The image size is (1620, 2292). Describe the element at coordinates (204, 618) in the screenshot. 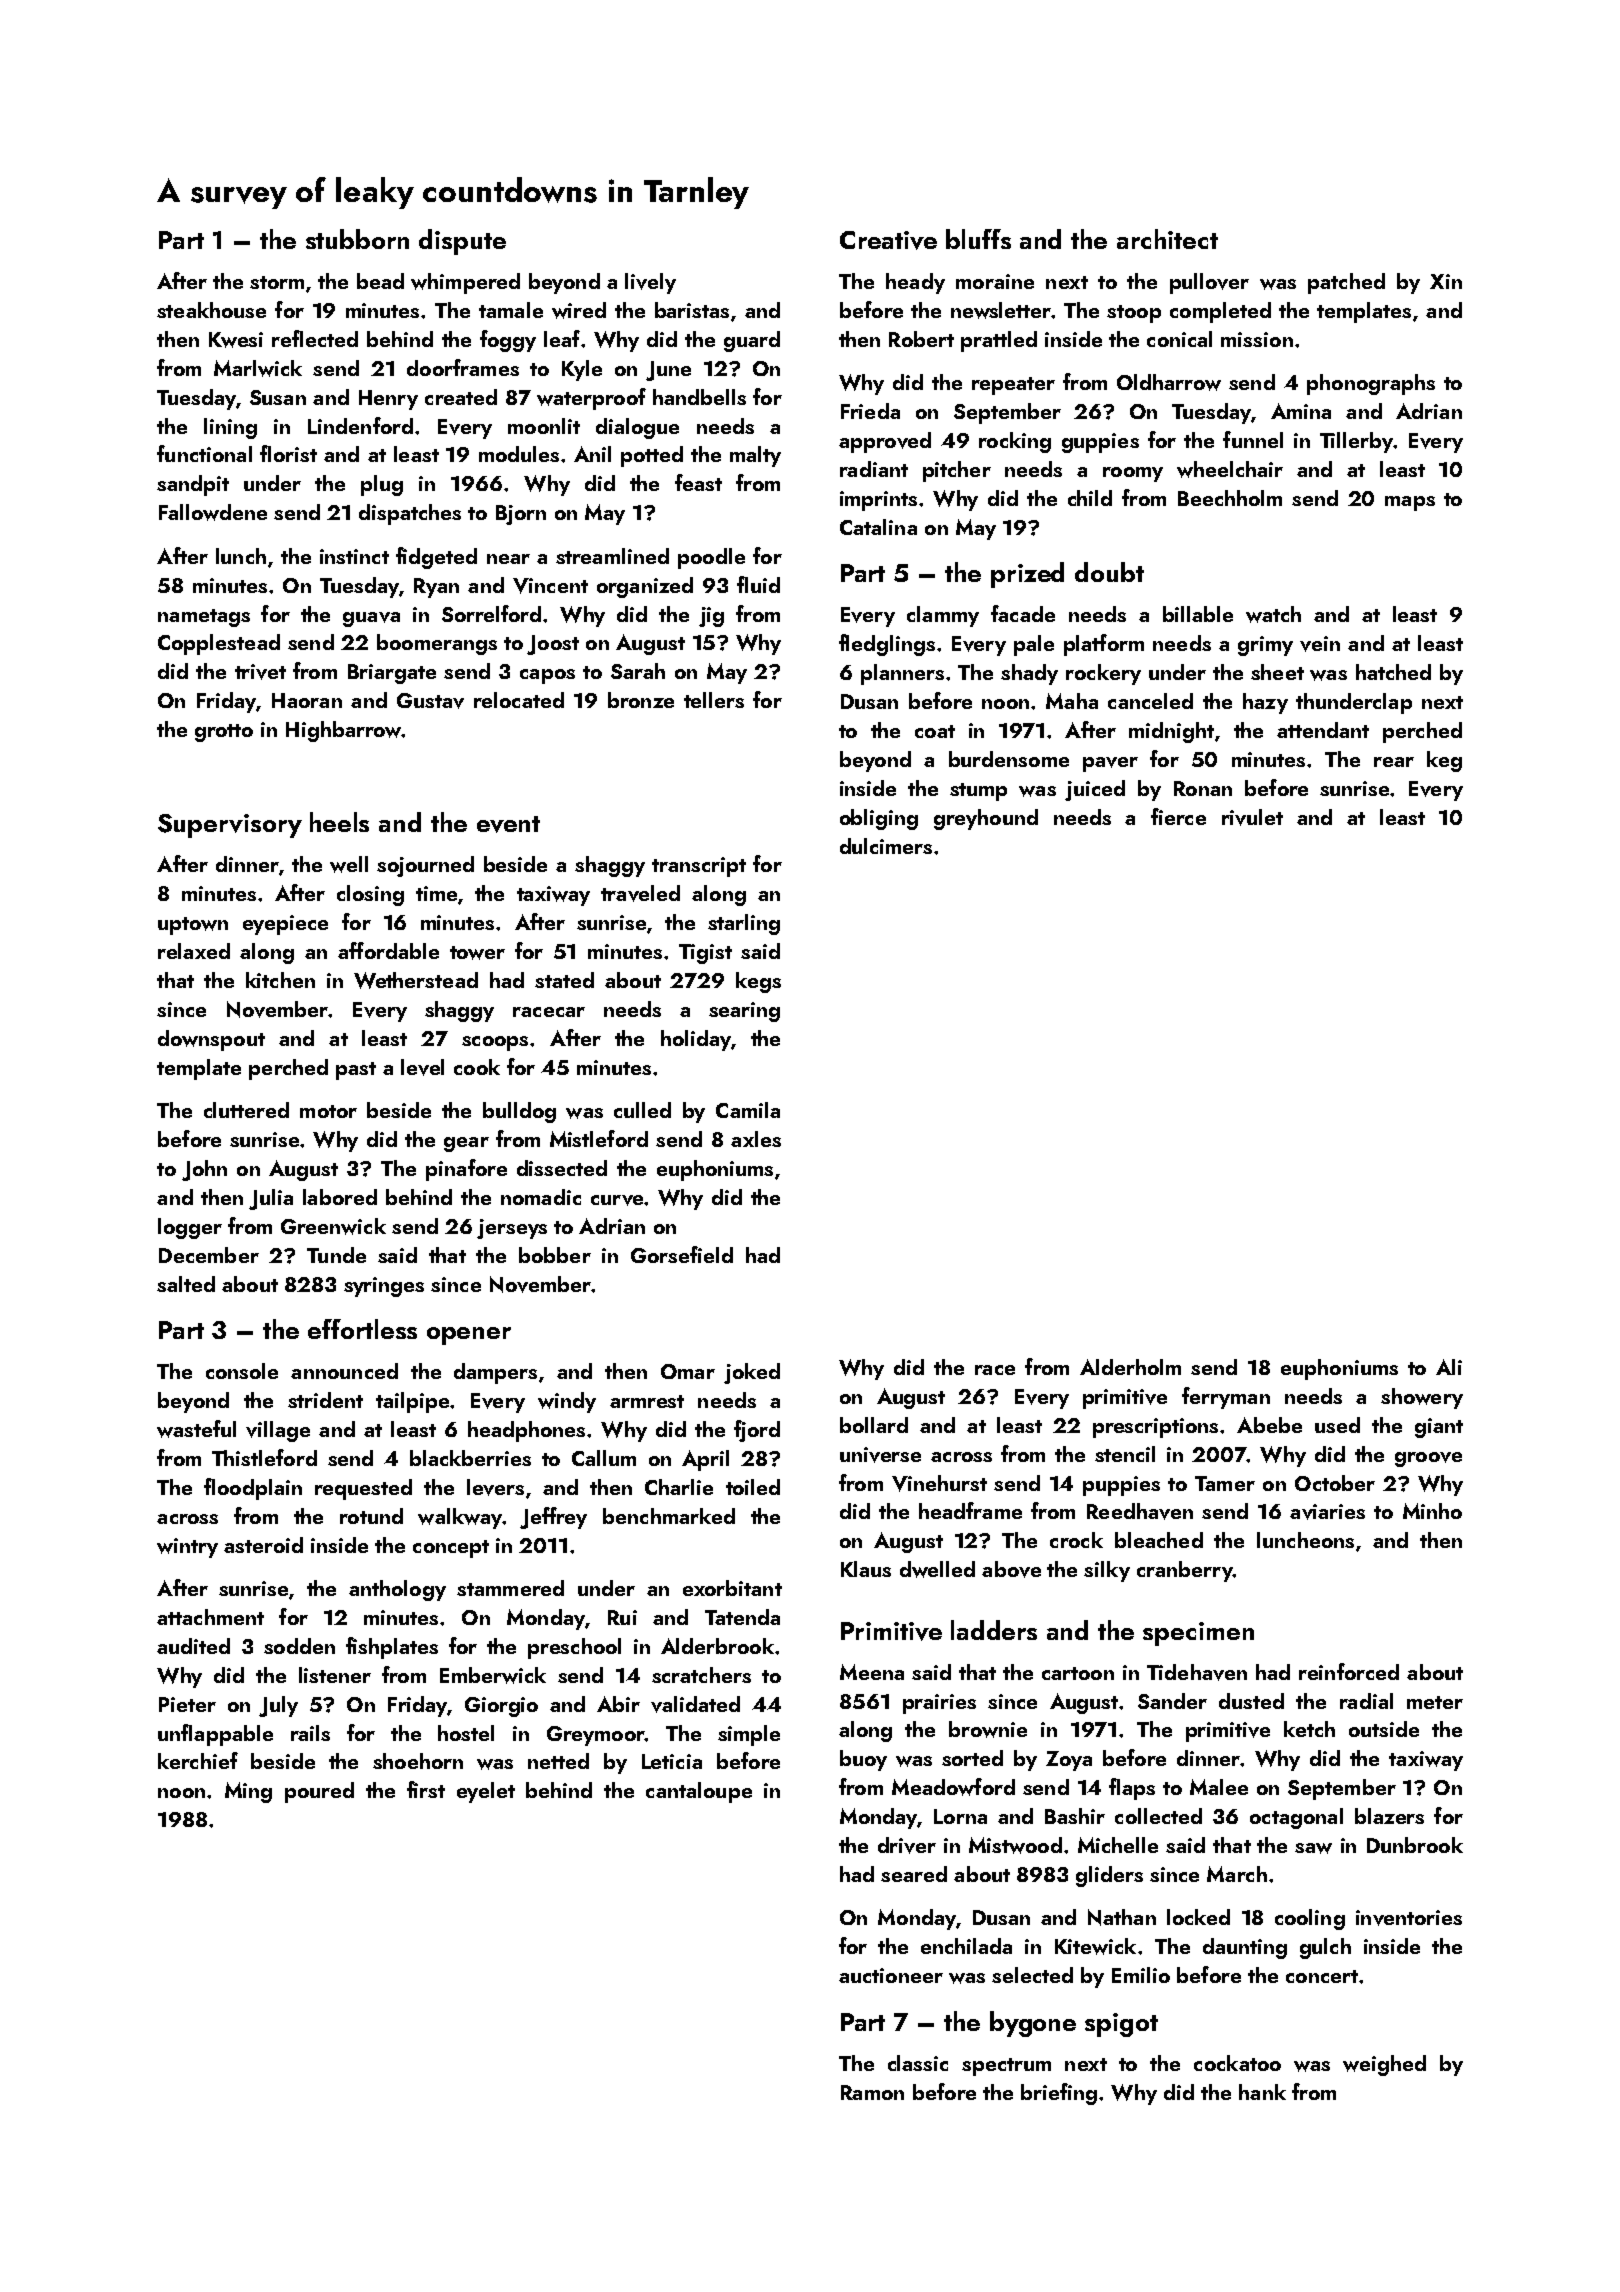

I see `nametags` at that location.
